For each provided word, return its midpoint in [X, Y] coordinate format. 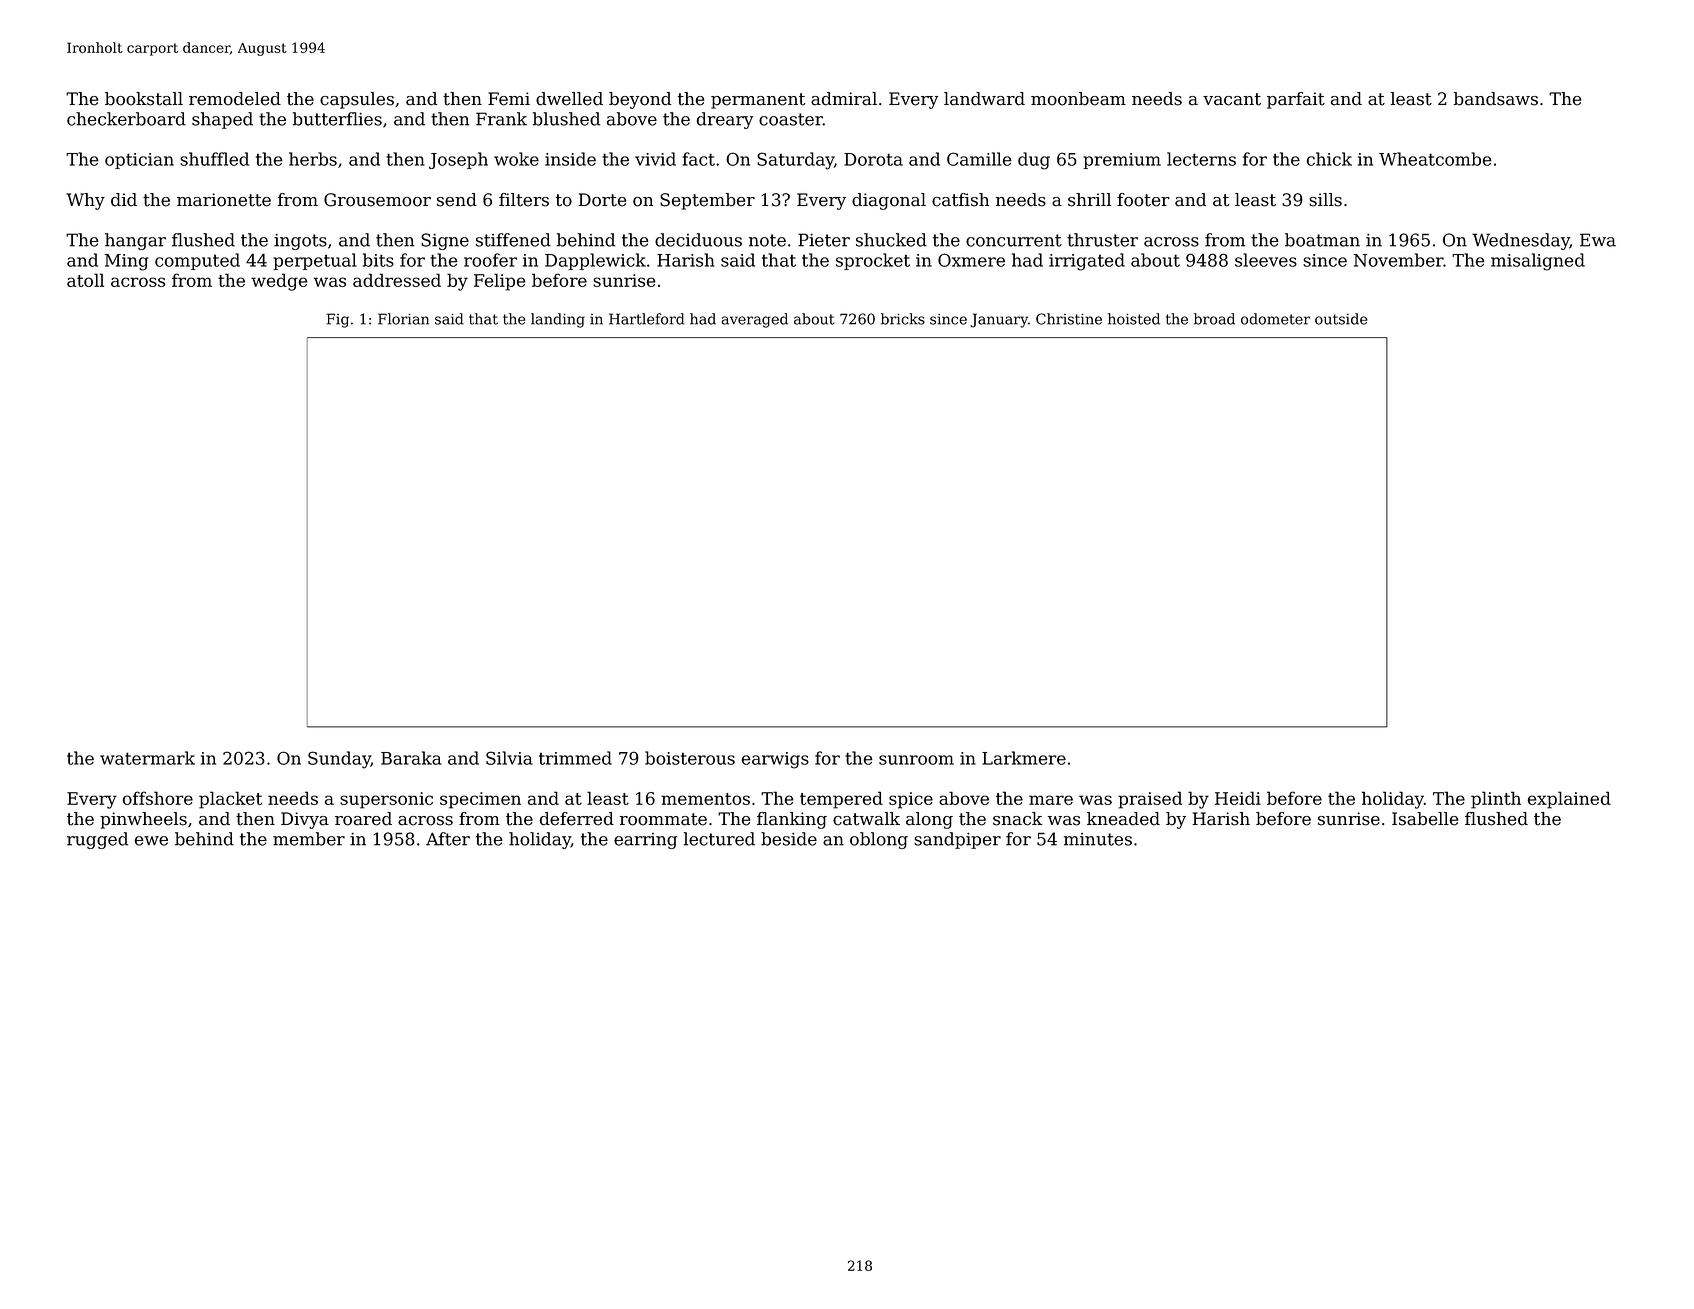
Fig [337, 320]
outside [1341, 319]
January [999, 320]
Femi [509, 99]
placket [230, 800]
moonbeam [1078, 99]
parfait [1296, 100]
